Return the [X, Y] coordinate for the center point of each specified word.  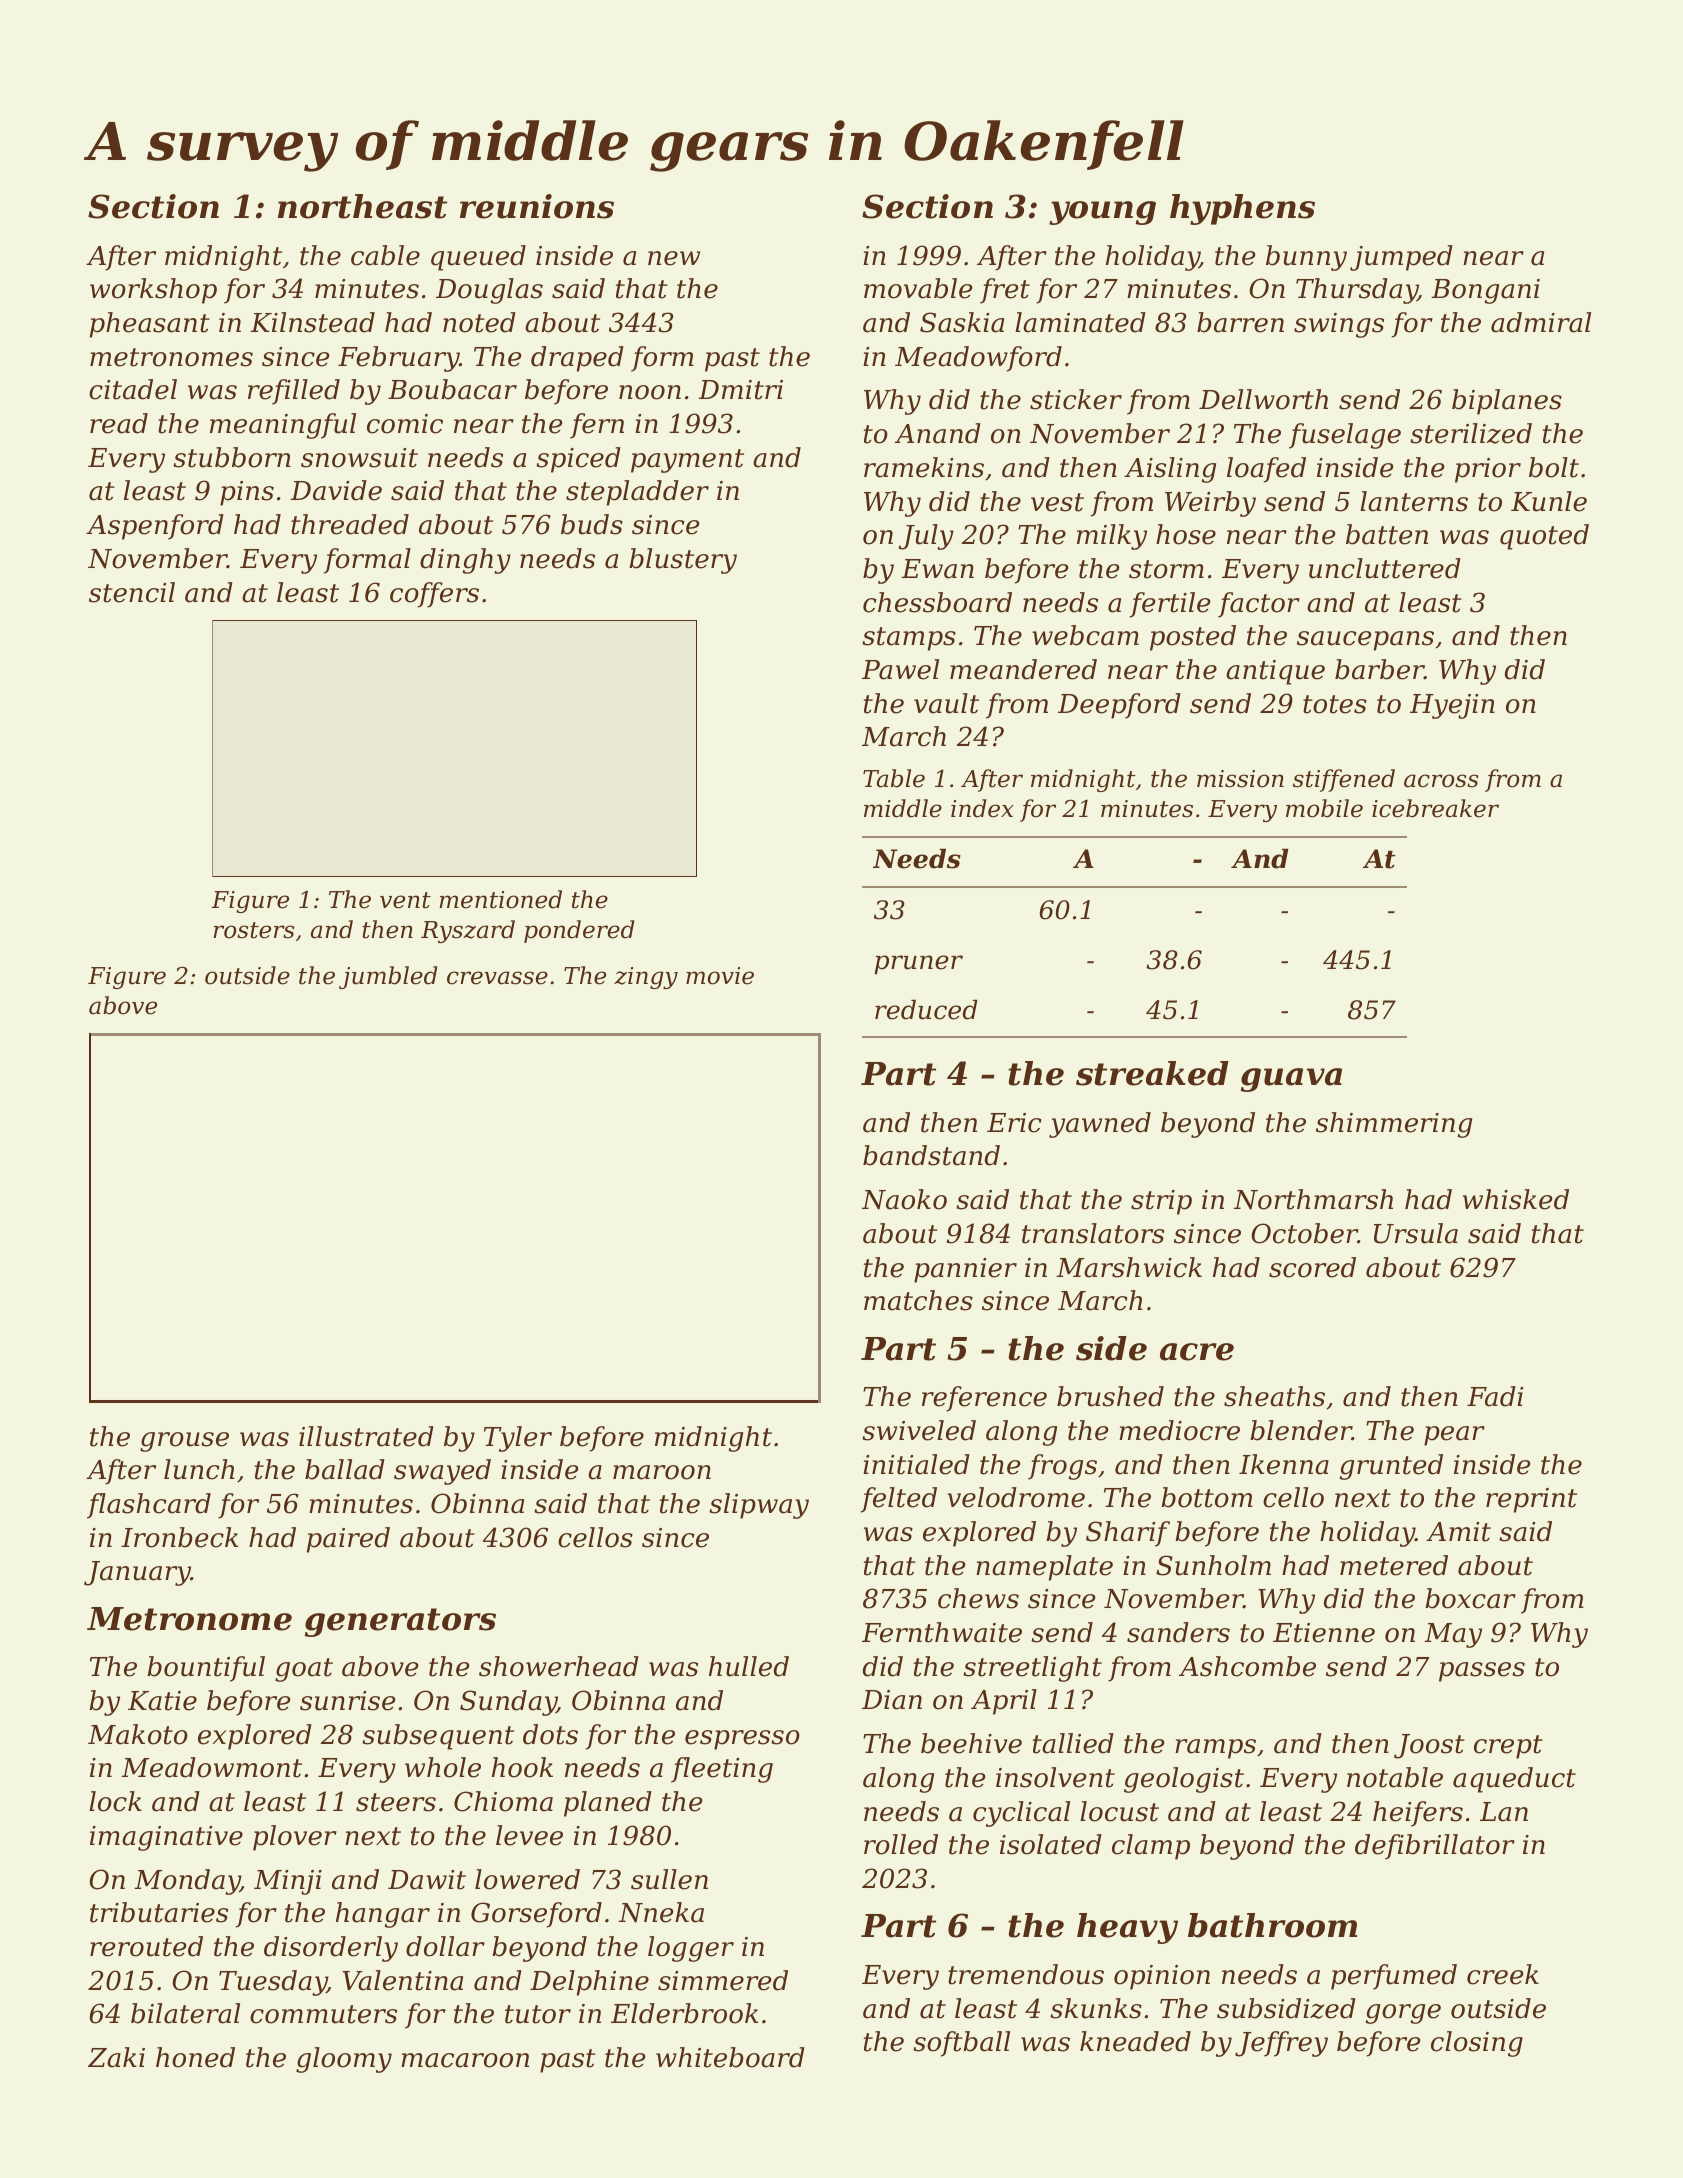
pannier [965, 1270]
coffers [434, 595]
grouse [184, 1442]
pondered [579, 931]
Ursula [1416, 1233]
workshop [153, 291]
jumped [1401, 258]
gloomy [344, 2060]
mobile [1324, 808]
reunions [537, 206]
